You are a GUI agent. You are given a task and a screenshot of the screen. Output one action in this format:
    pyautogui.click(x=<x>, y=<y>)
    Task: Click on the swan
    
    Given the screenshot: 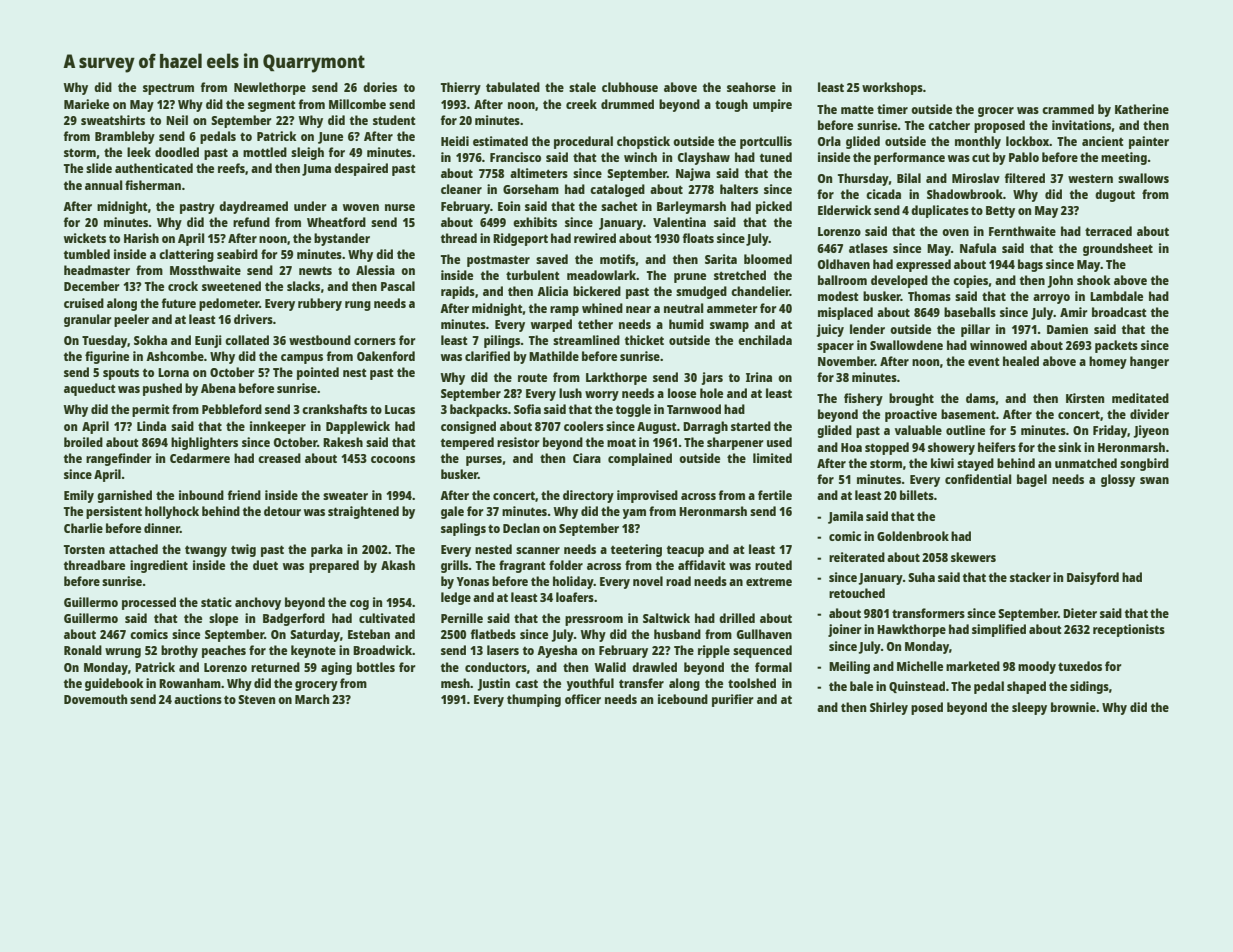 What is the action you would take?
    pyautogui.click(x=1154, y=480)
